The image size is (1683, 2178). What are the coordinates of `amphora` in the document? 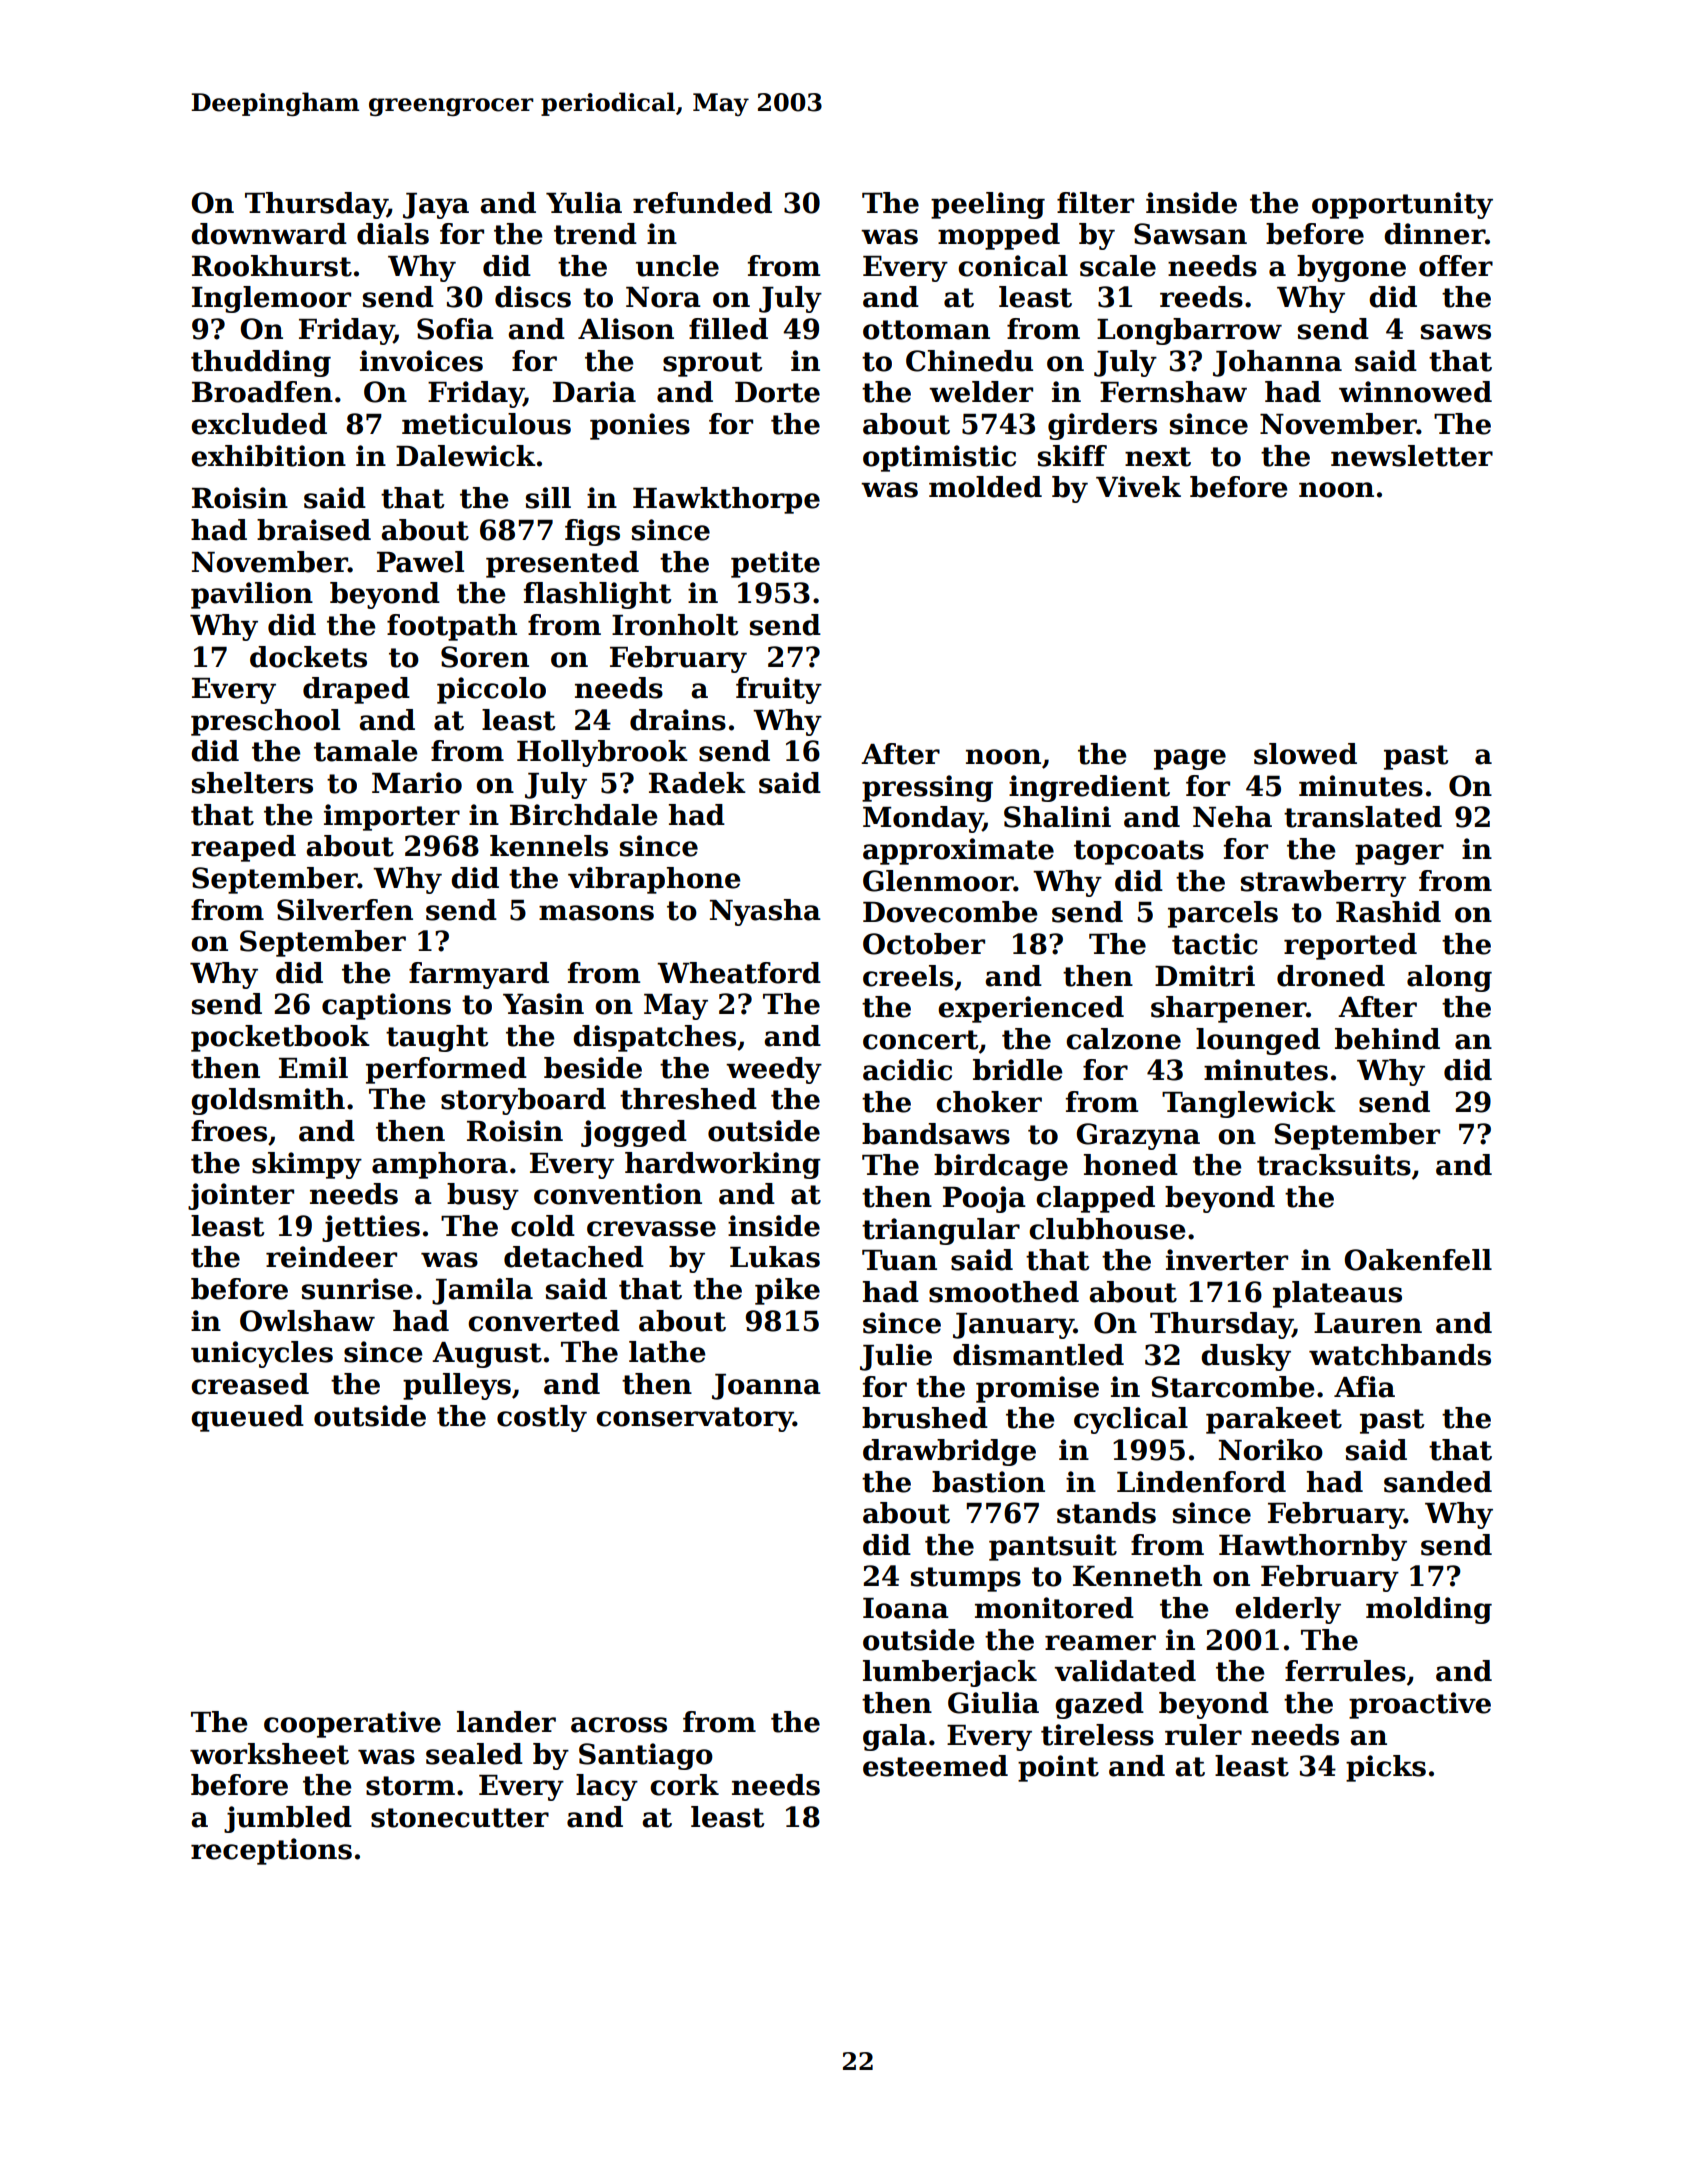 It's located at (440, 1165).
